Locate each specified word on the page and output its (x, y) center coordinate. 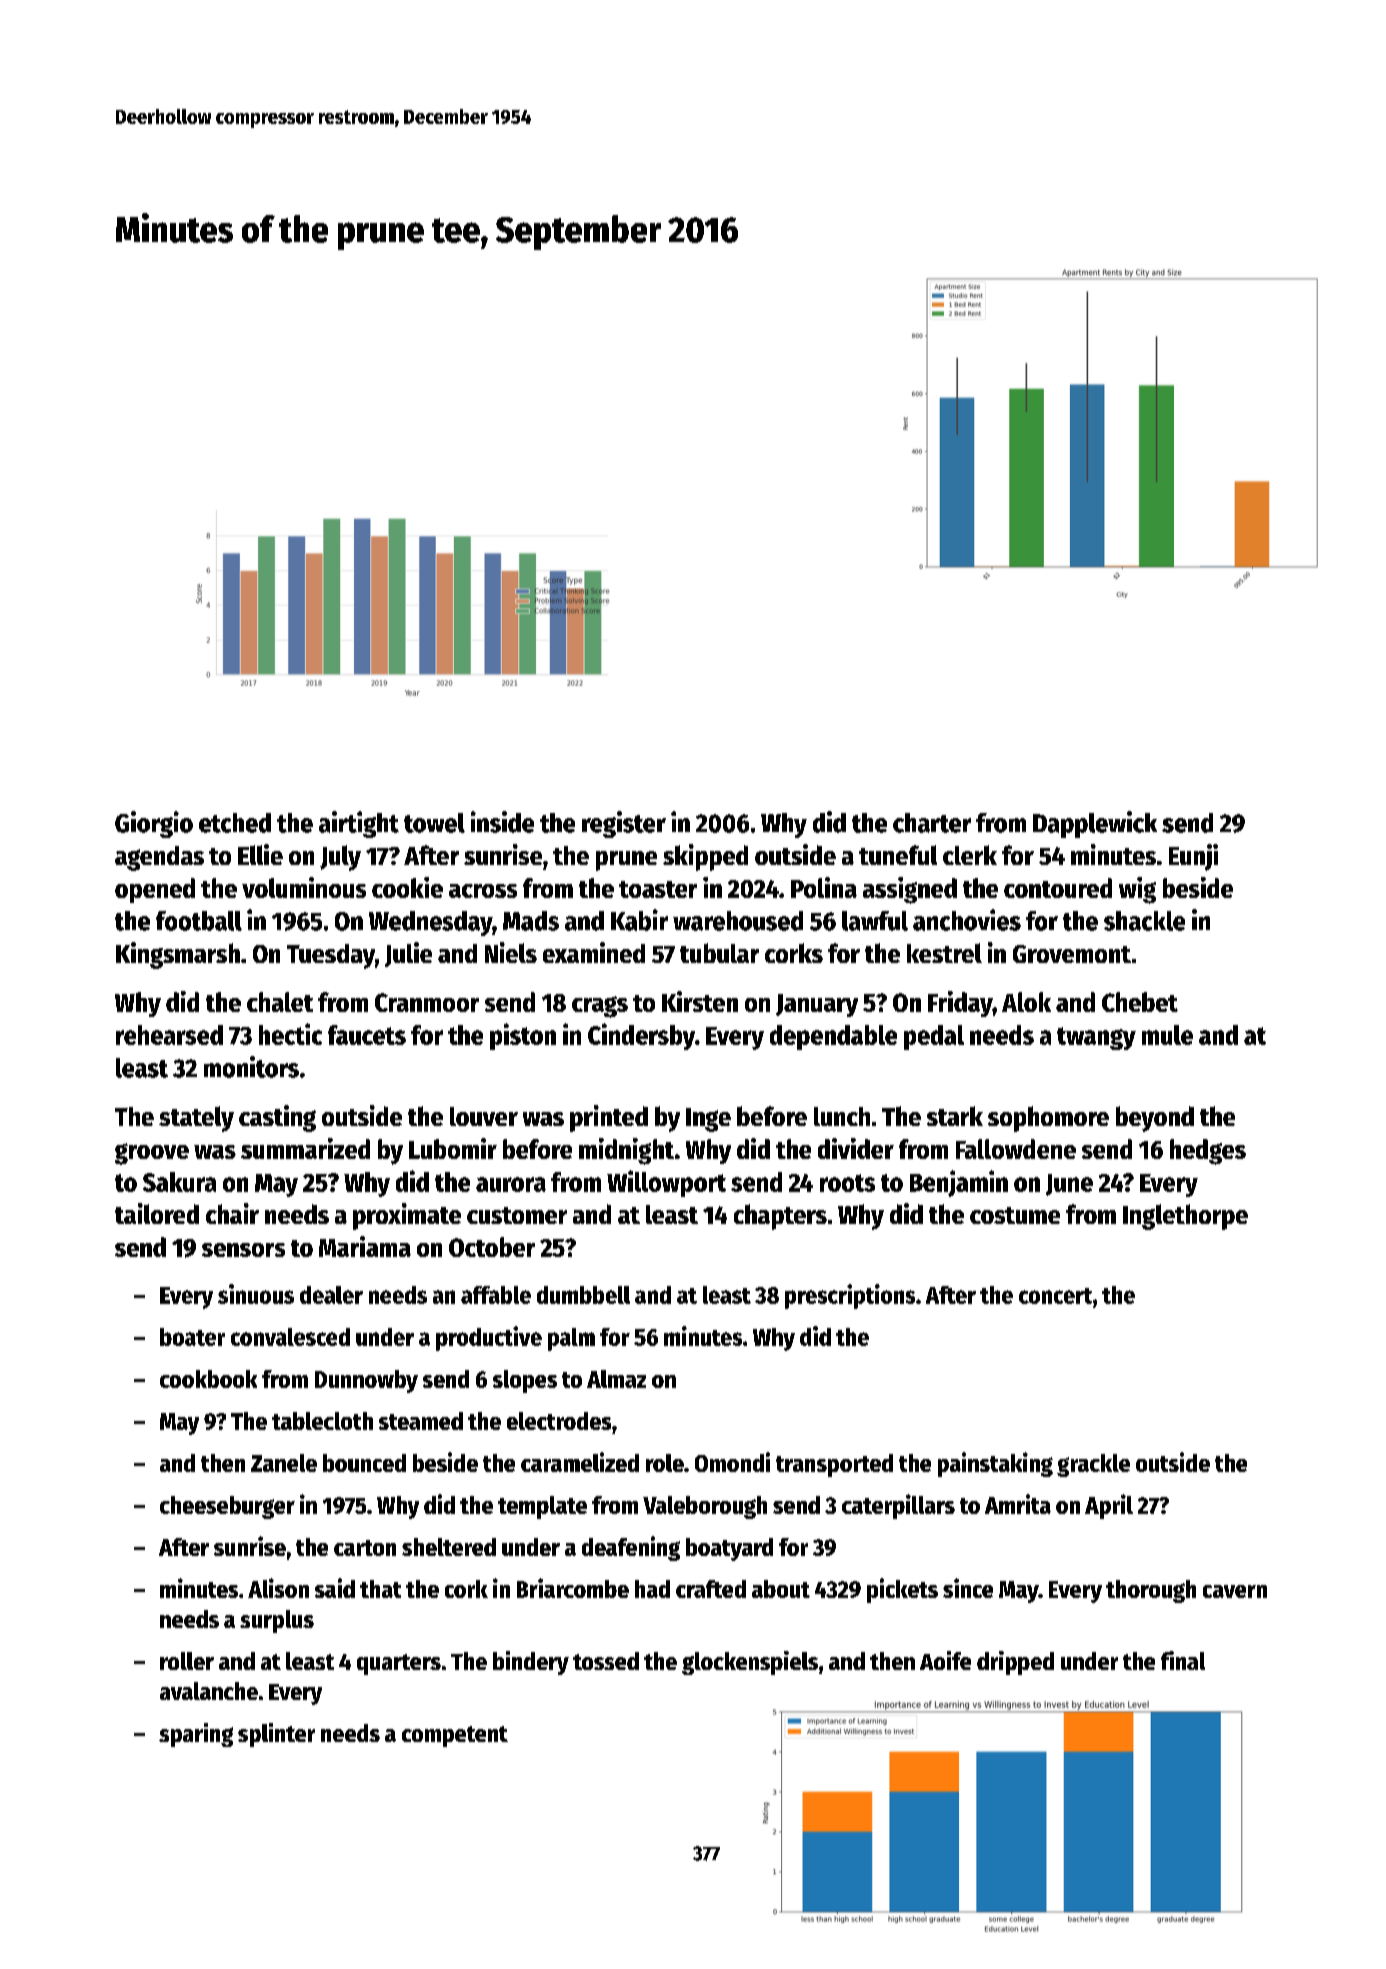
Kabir (639, 920)
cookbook (208, 1379)
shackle (1144, 921)
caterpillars (898, 1506)
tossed (606, 1661)
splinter (276, 1735)
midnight (626, 1151)
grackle (1093, 1465)
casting (277, 1118)
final (1183, 1660)
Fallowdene (1016, 1149)
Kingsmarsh (178, 955)
